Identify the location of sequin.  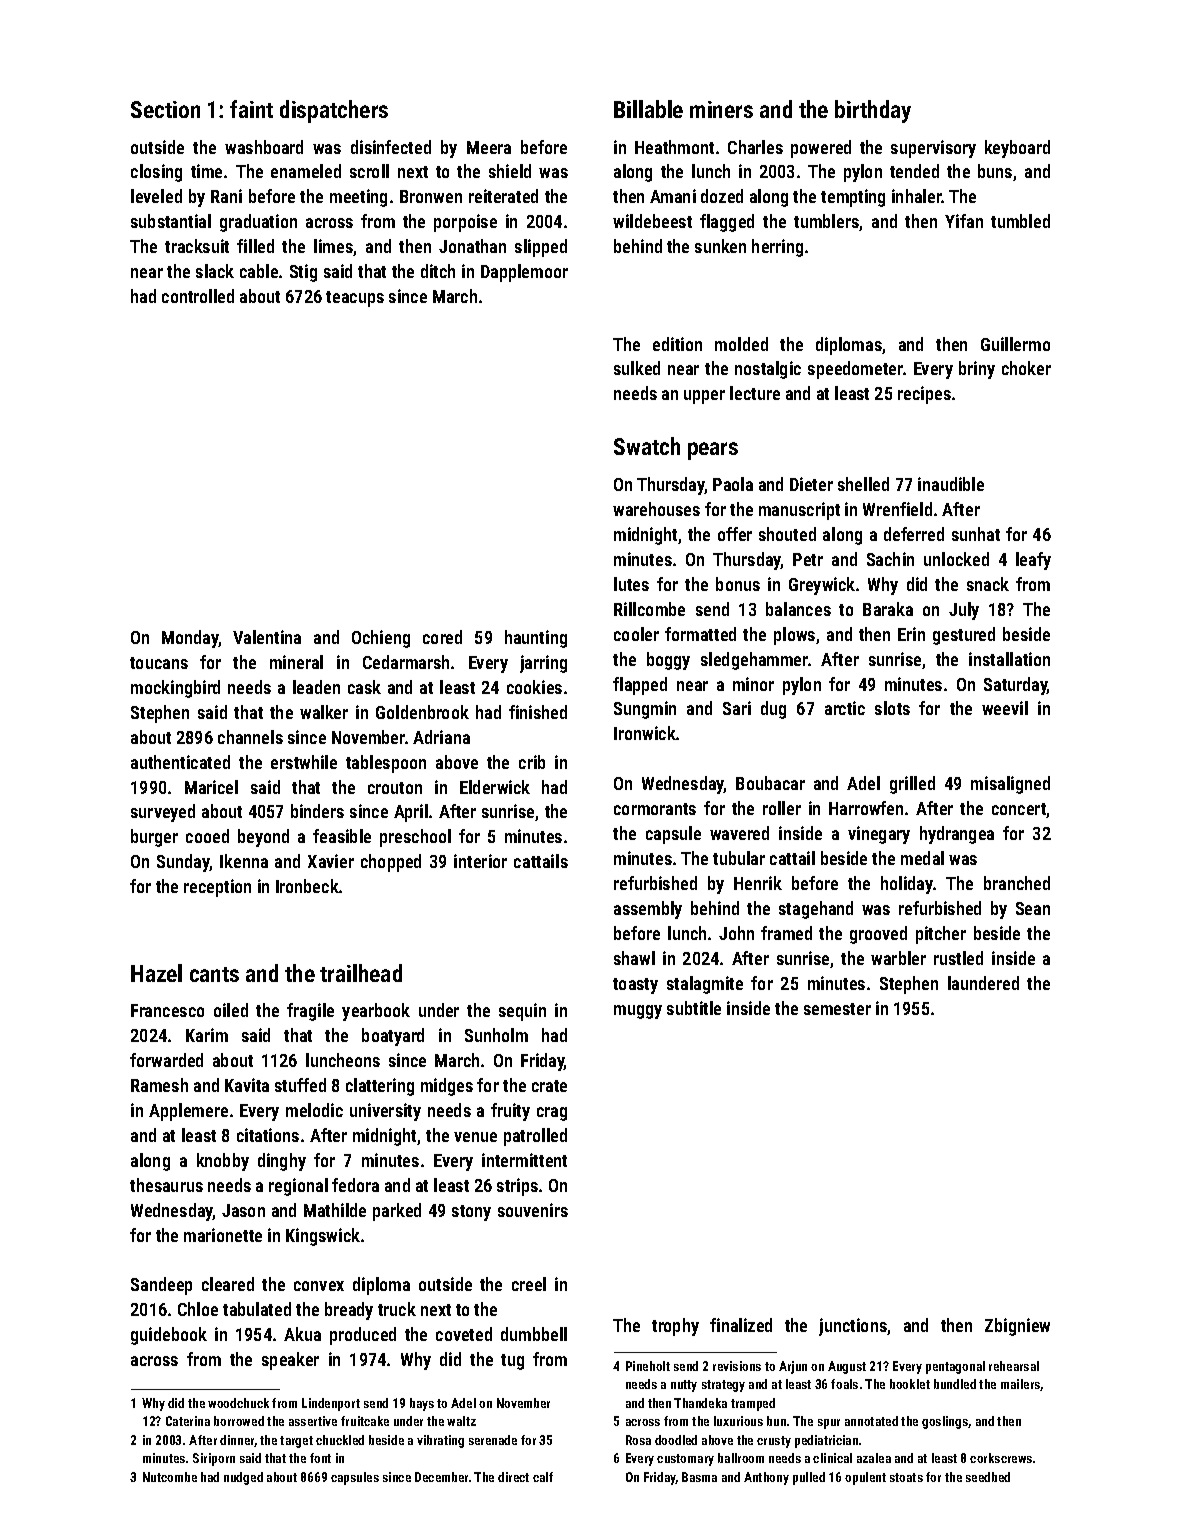
(522, 1012).
